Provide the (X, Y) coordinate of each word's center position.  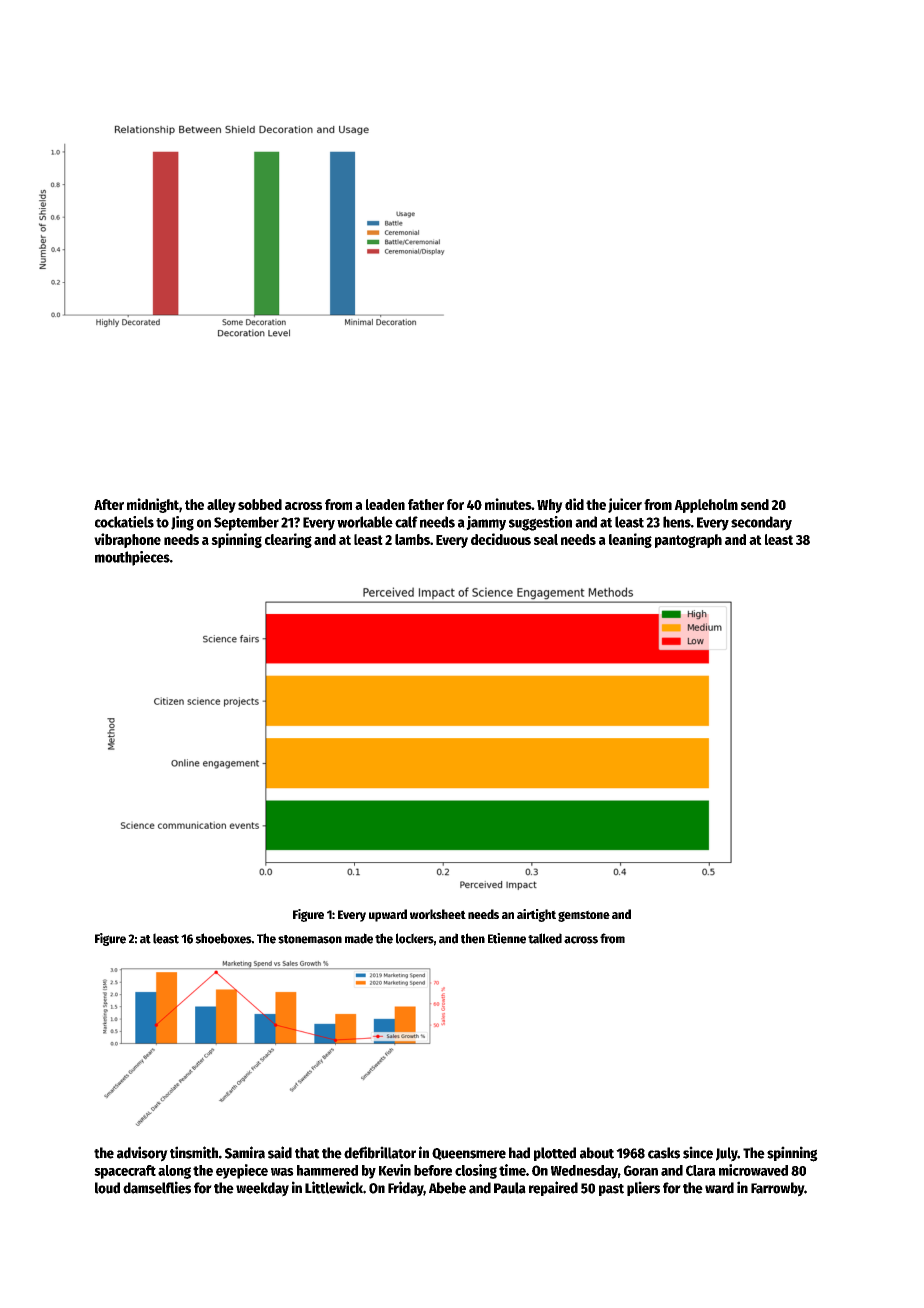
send (755, 504)
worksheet (438, 914)
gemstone (584, 916)
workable (365, 522)
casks (664, 1153)
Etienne (507, 938)
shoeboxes (223, 938)
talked (545, 938)
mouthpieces (132, 558)
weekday (262, 1189)
